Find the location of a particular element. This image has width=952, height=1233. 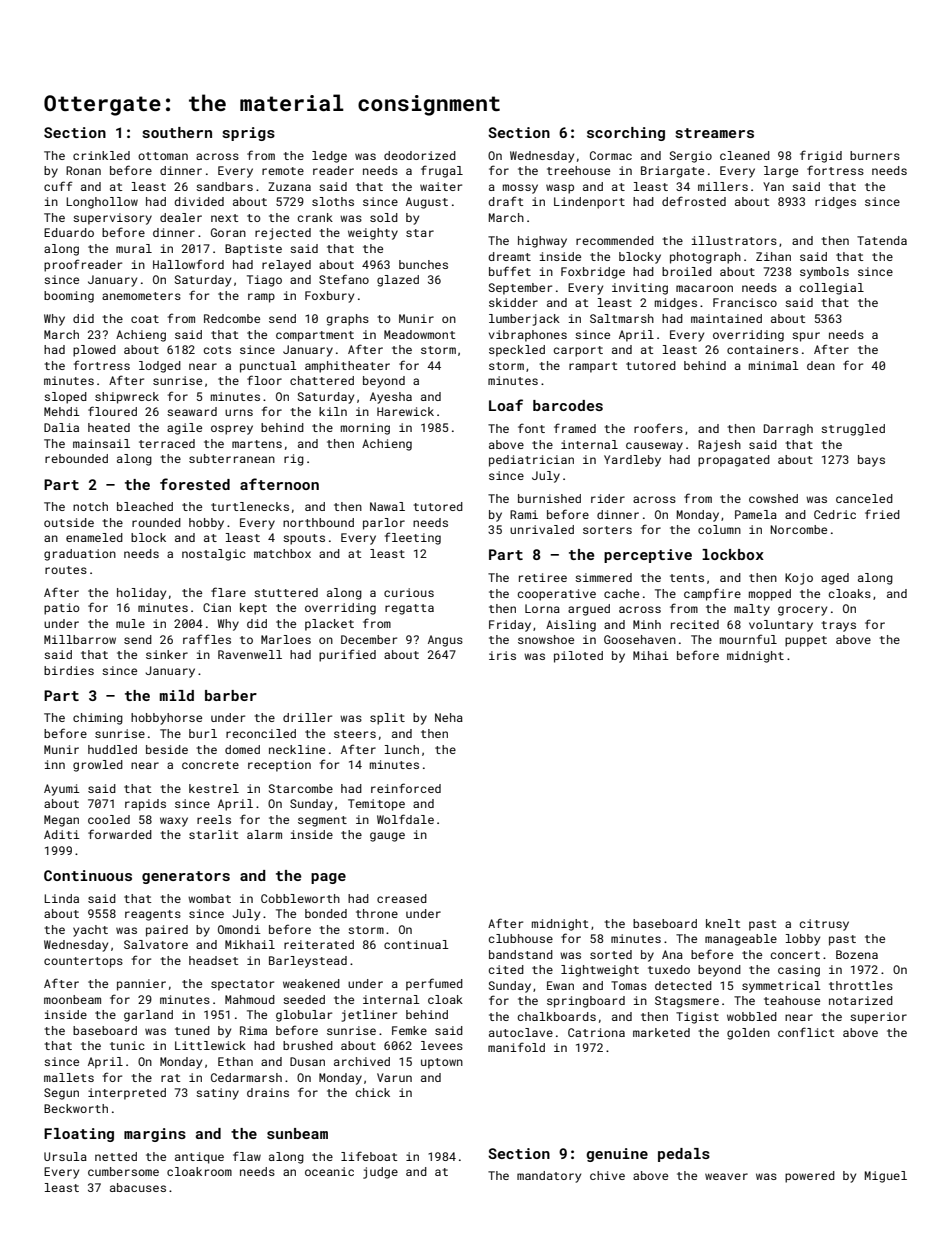

shipwreck is located at coordinates (127, 398).
